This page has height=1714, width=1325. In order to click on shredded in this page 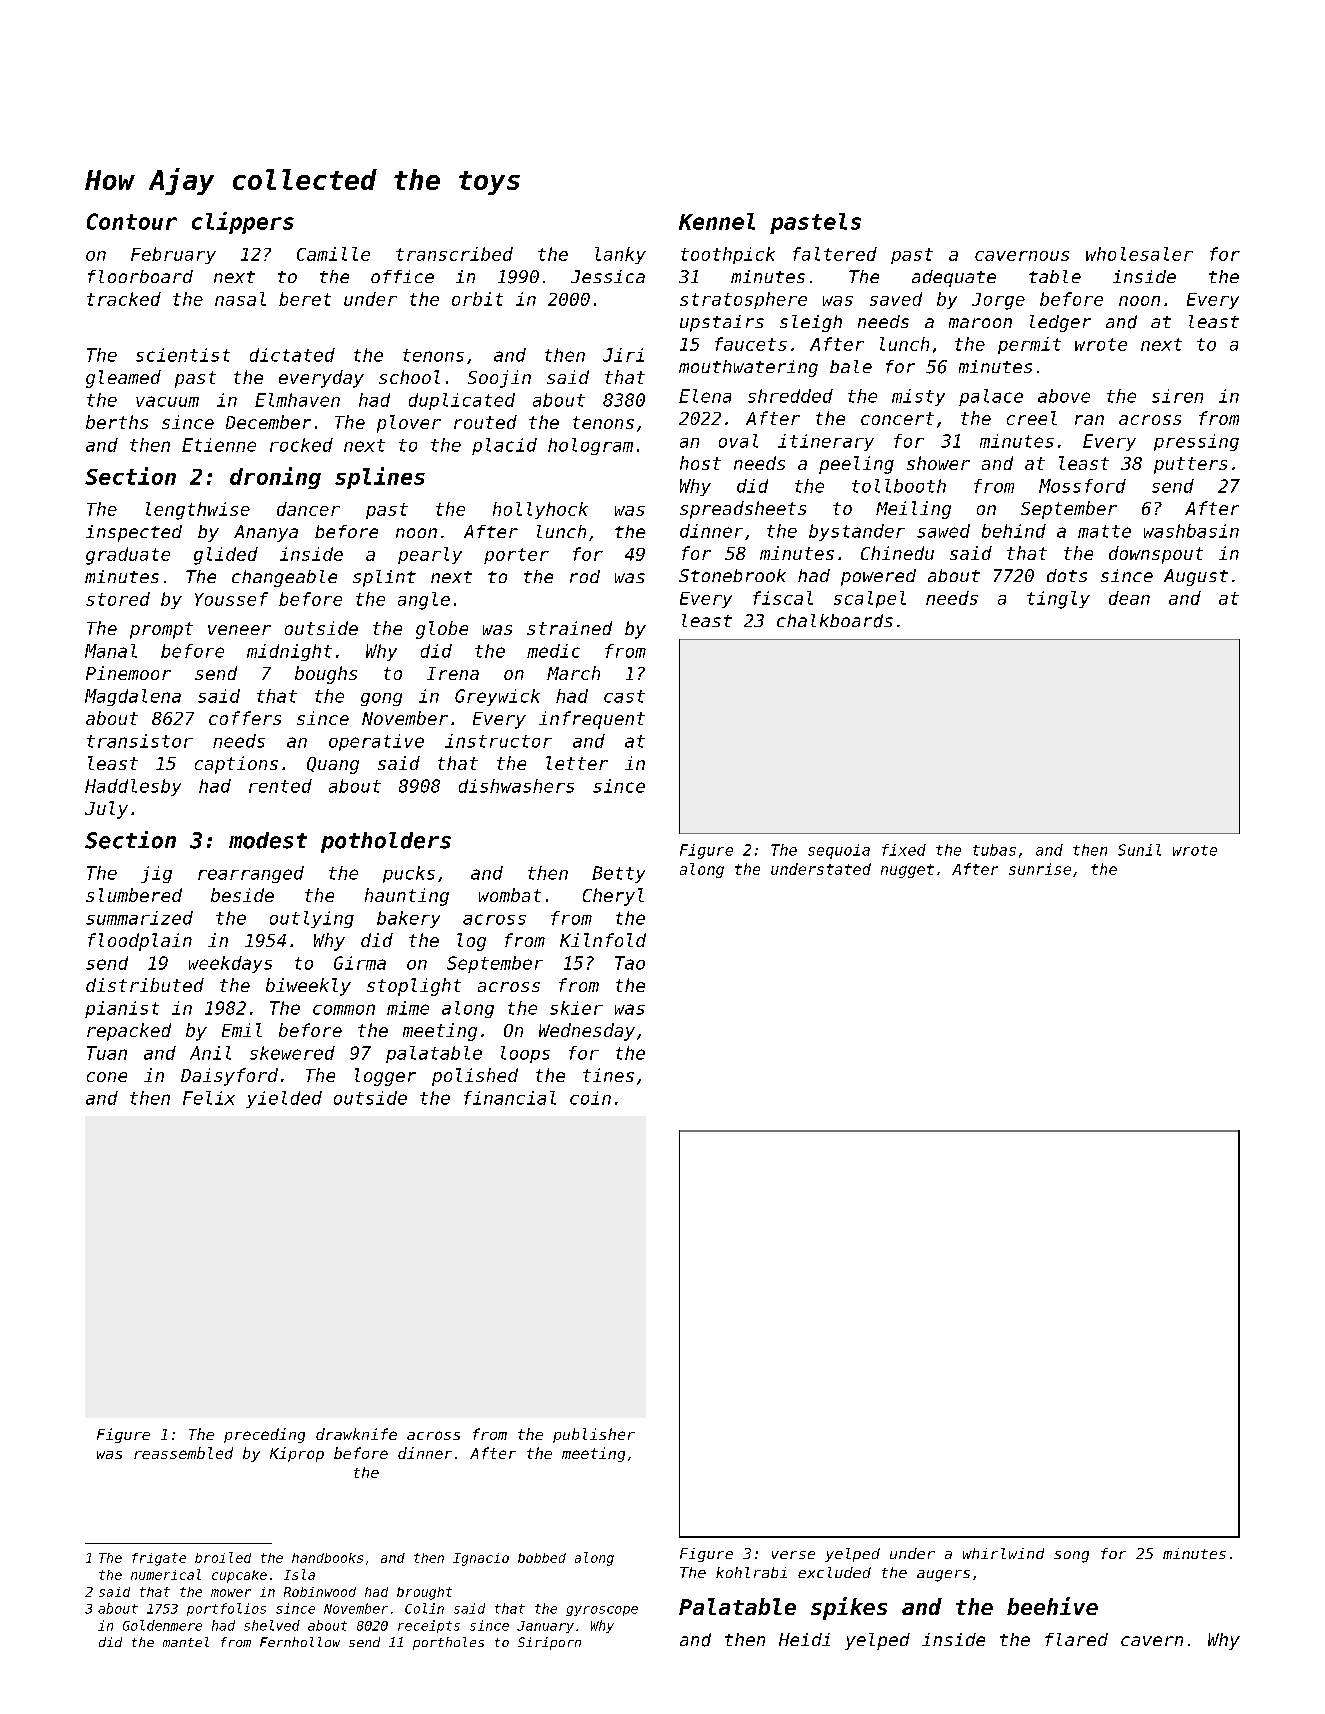, I will do `click(790, 396)`.
